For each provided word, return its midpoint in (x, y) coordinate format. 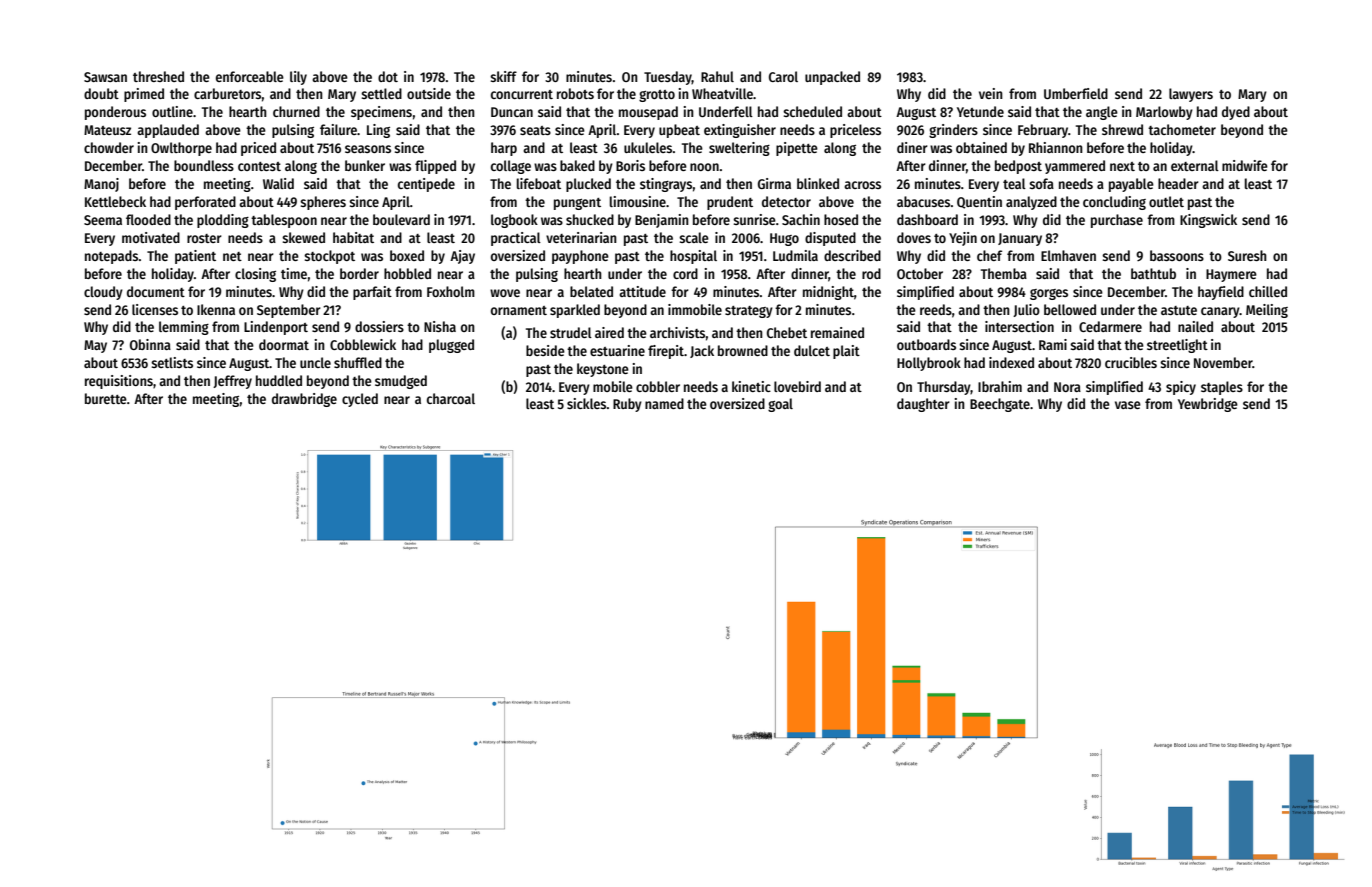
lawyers (1191, 95)
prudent (730, 203)
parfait (372, 293)
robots (575, 93)
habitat (353, 237)
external (1195, 165)
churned (296, 111)
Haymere (1231, 275)
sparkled (575, 311)
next (1122, 166)
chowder (109, 147)
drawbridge (304, 400)
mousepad (648, 113)
